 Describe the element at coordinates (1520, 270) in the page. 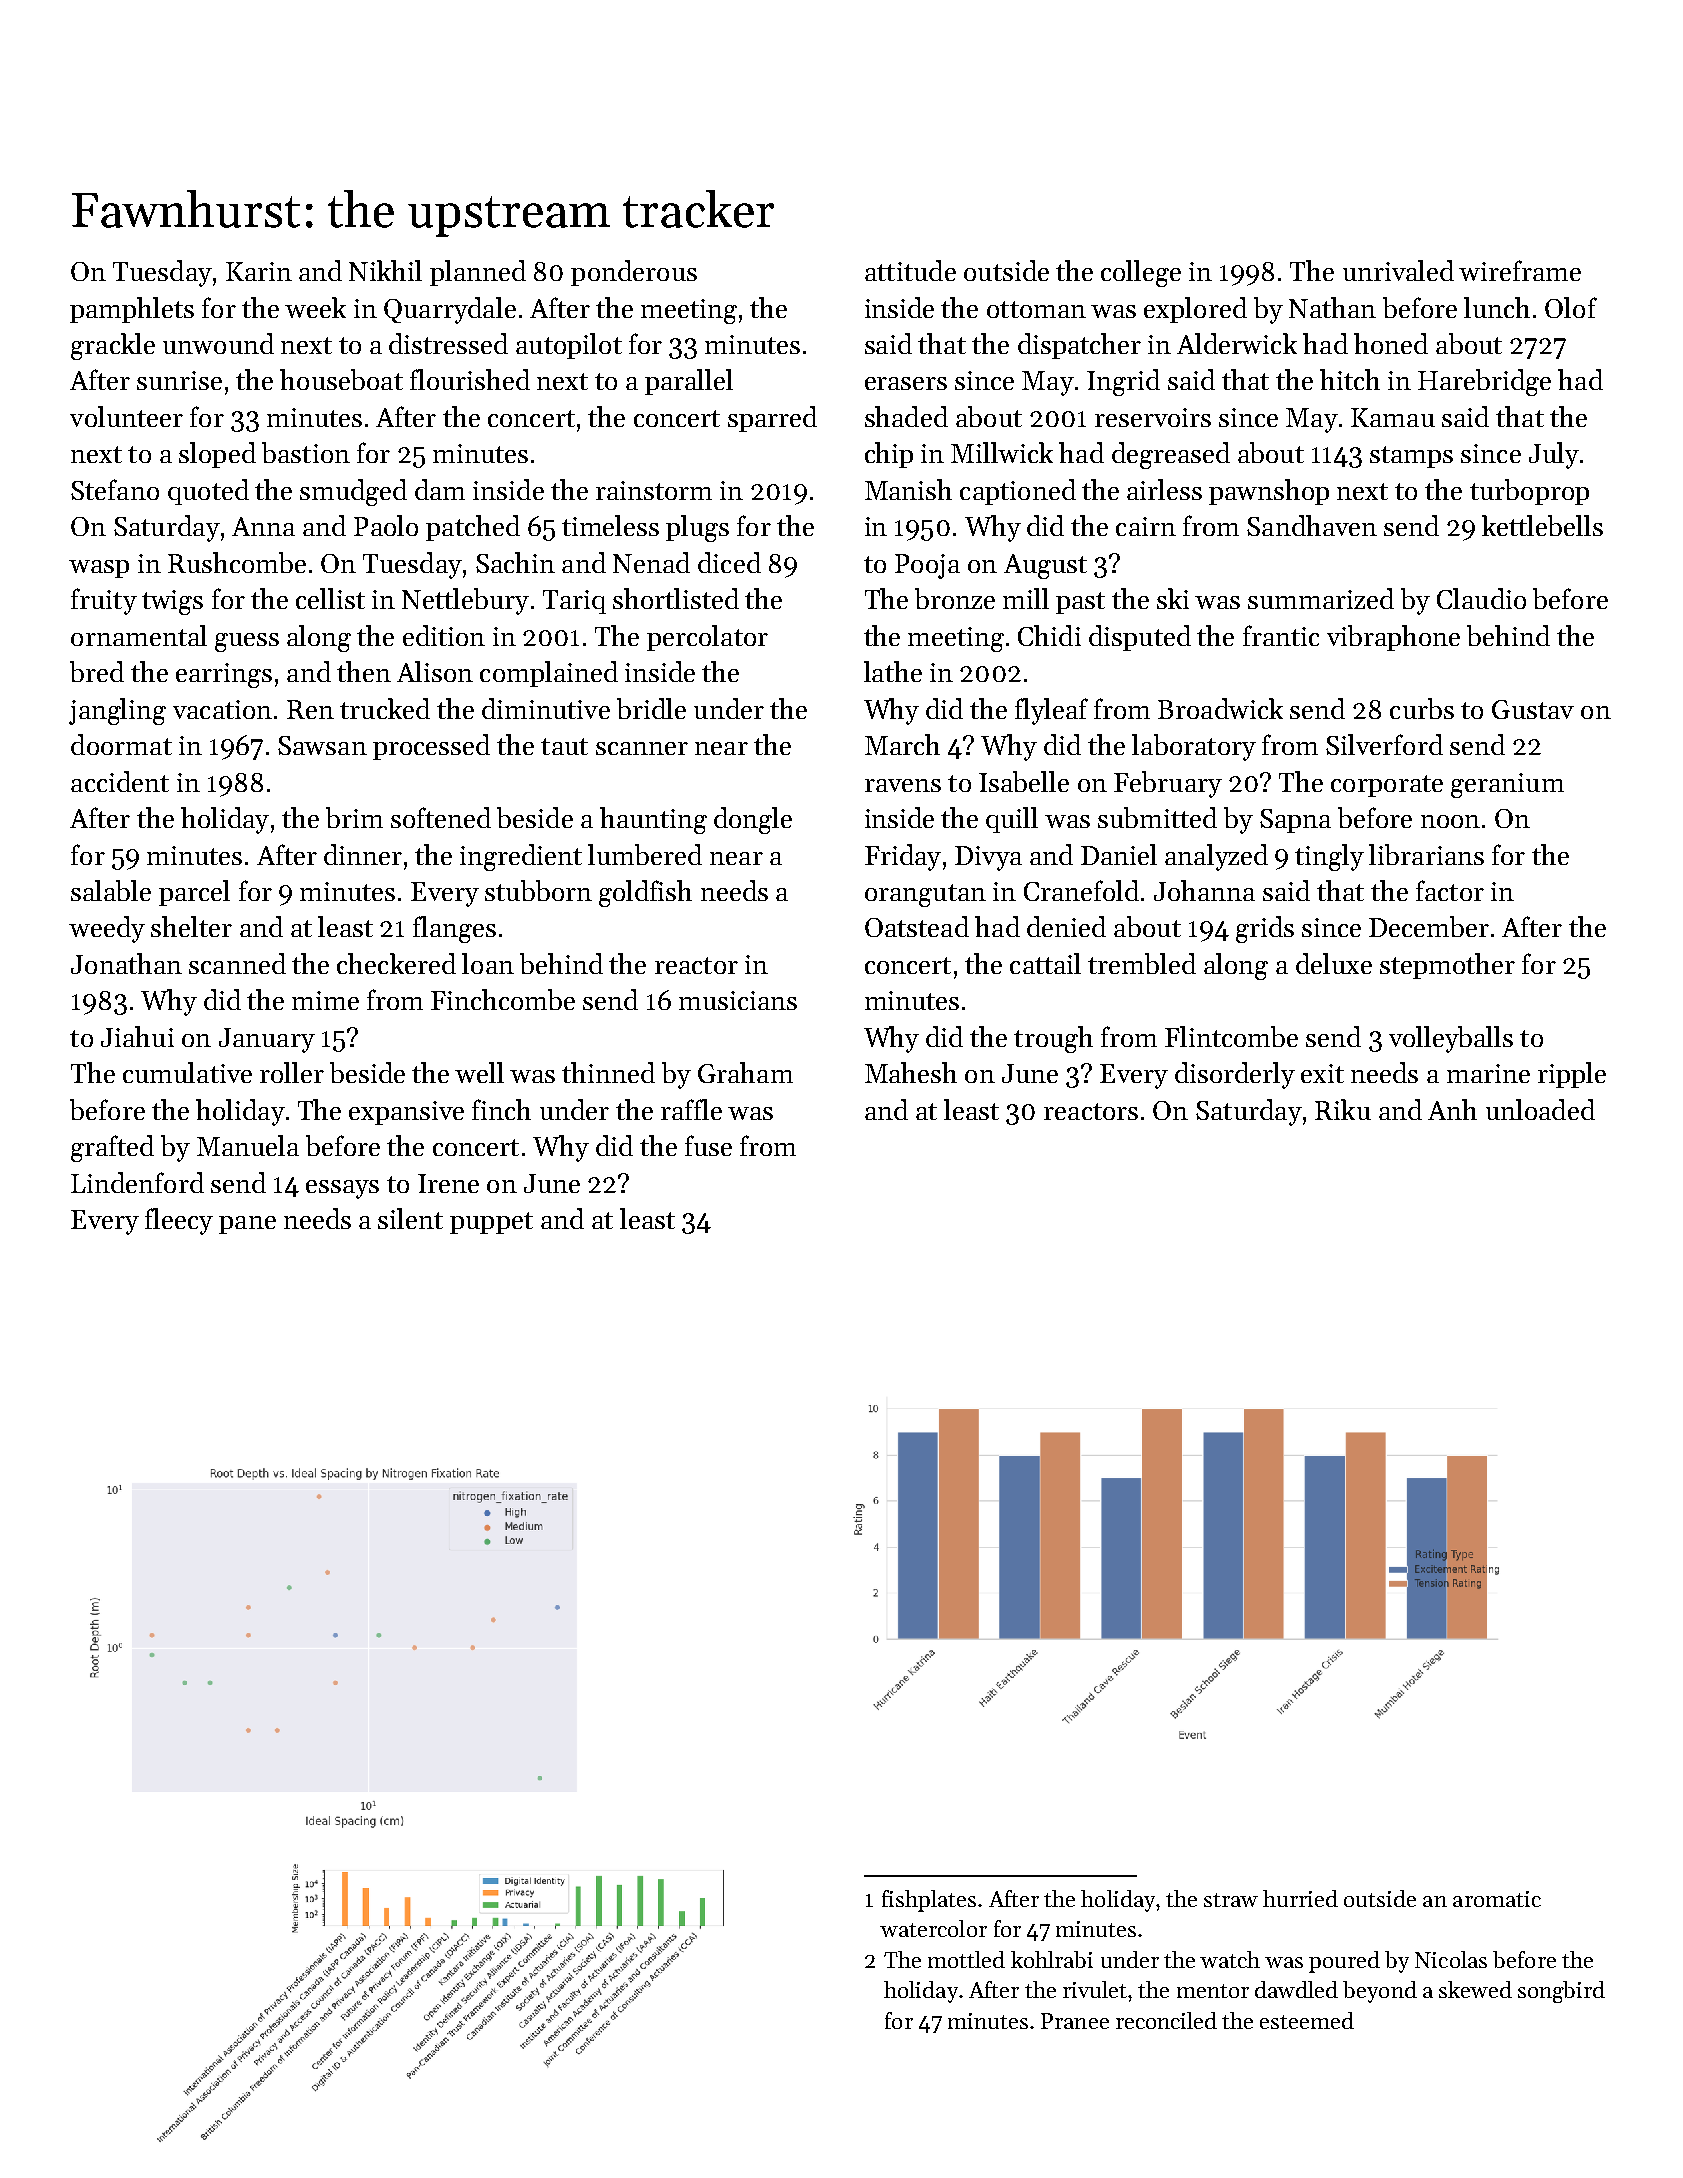

I see `wireframe` at that location.
